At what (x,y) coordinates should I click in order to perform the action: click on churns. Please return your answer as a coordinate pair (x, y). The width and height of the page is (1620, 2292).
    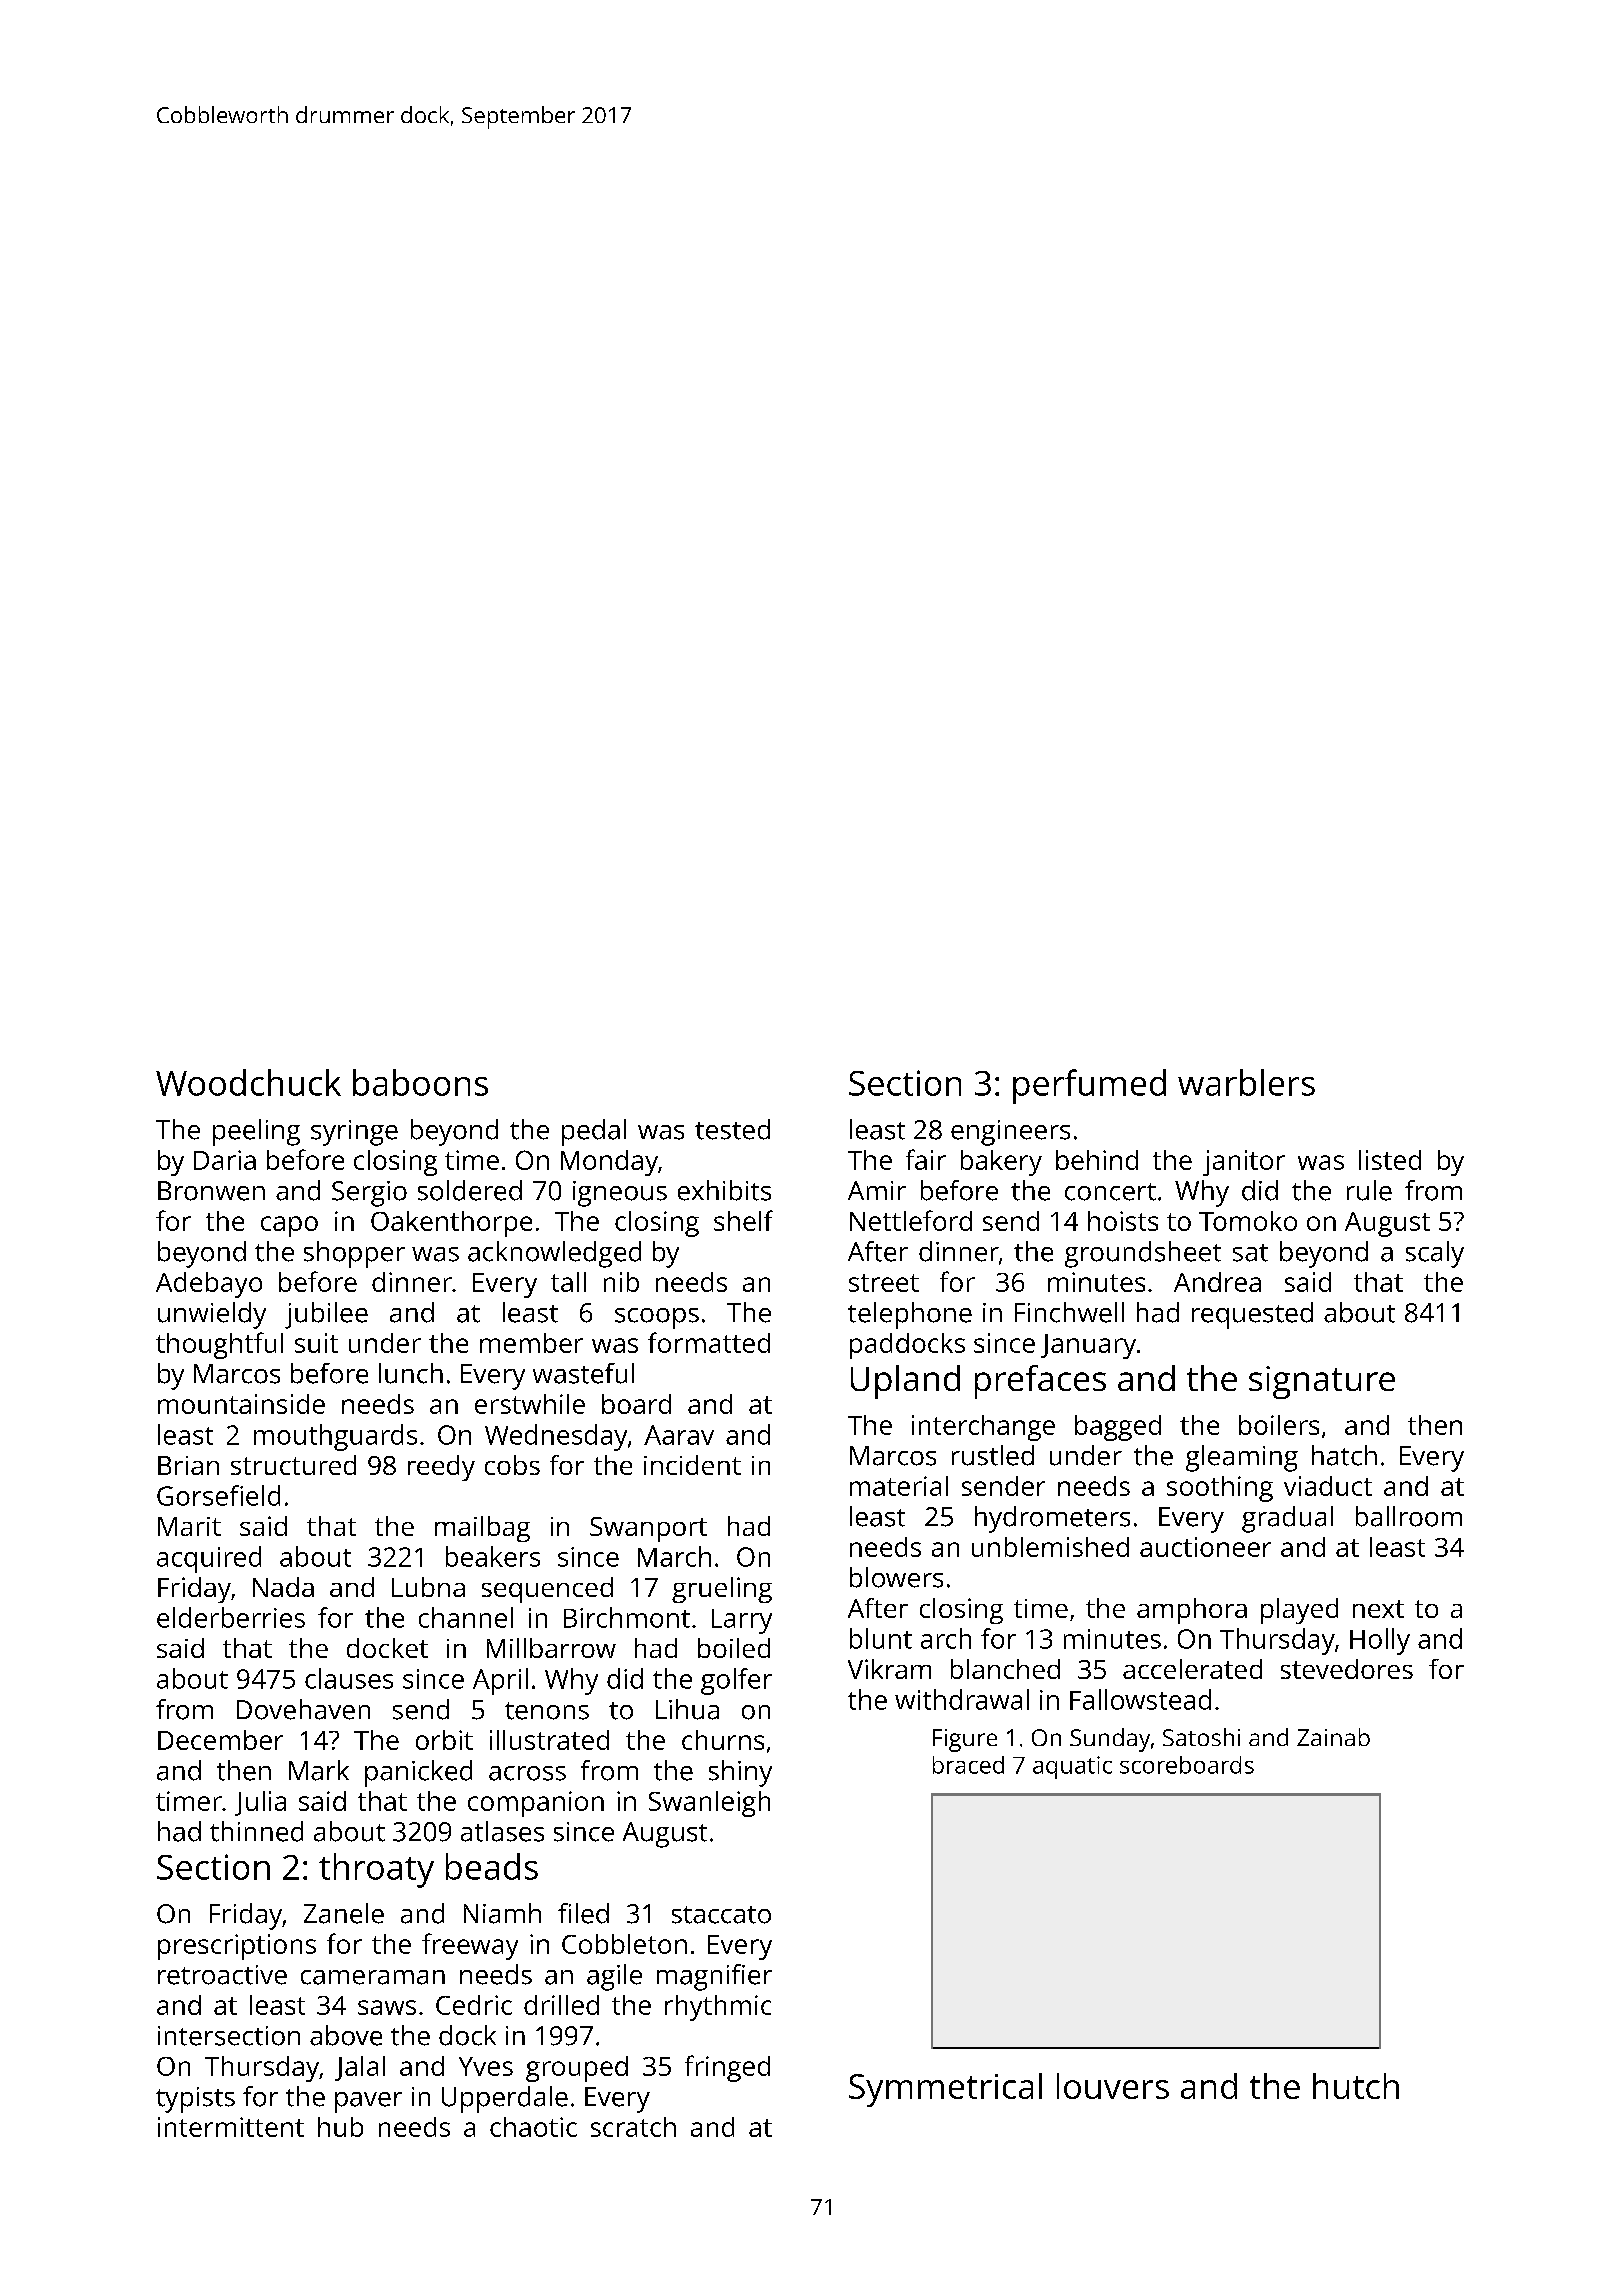
    Looking at the image, I should click on (723, 1740).
